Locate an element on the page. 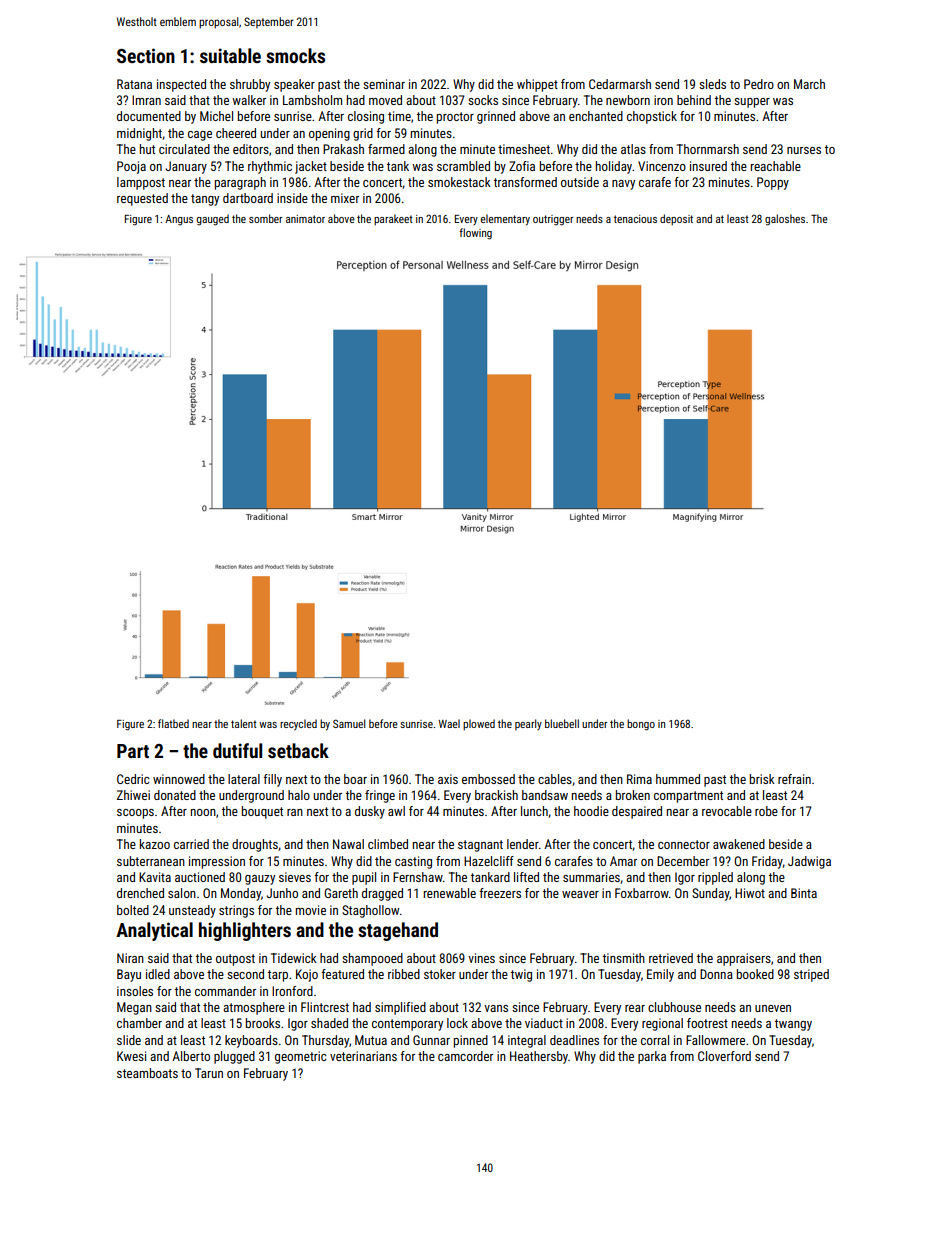  Heathersby is located at coordinates (539, 1057).
